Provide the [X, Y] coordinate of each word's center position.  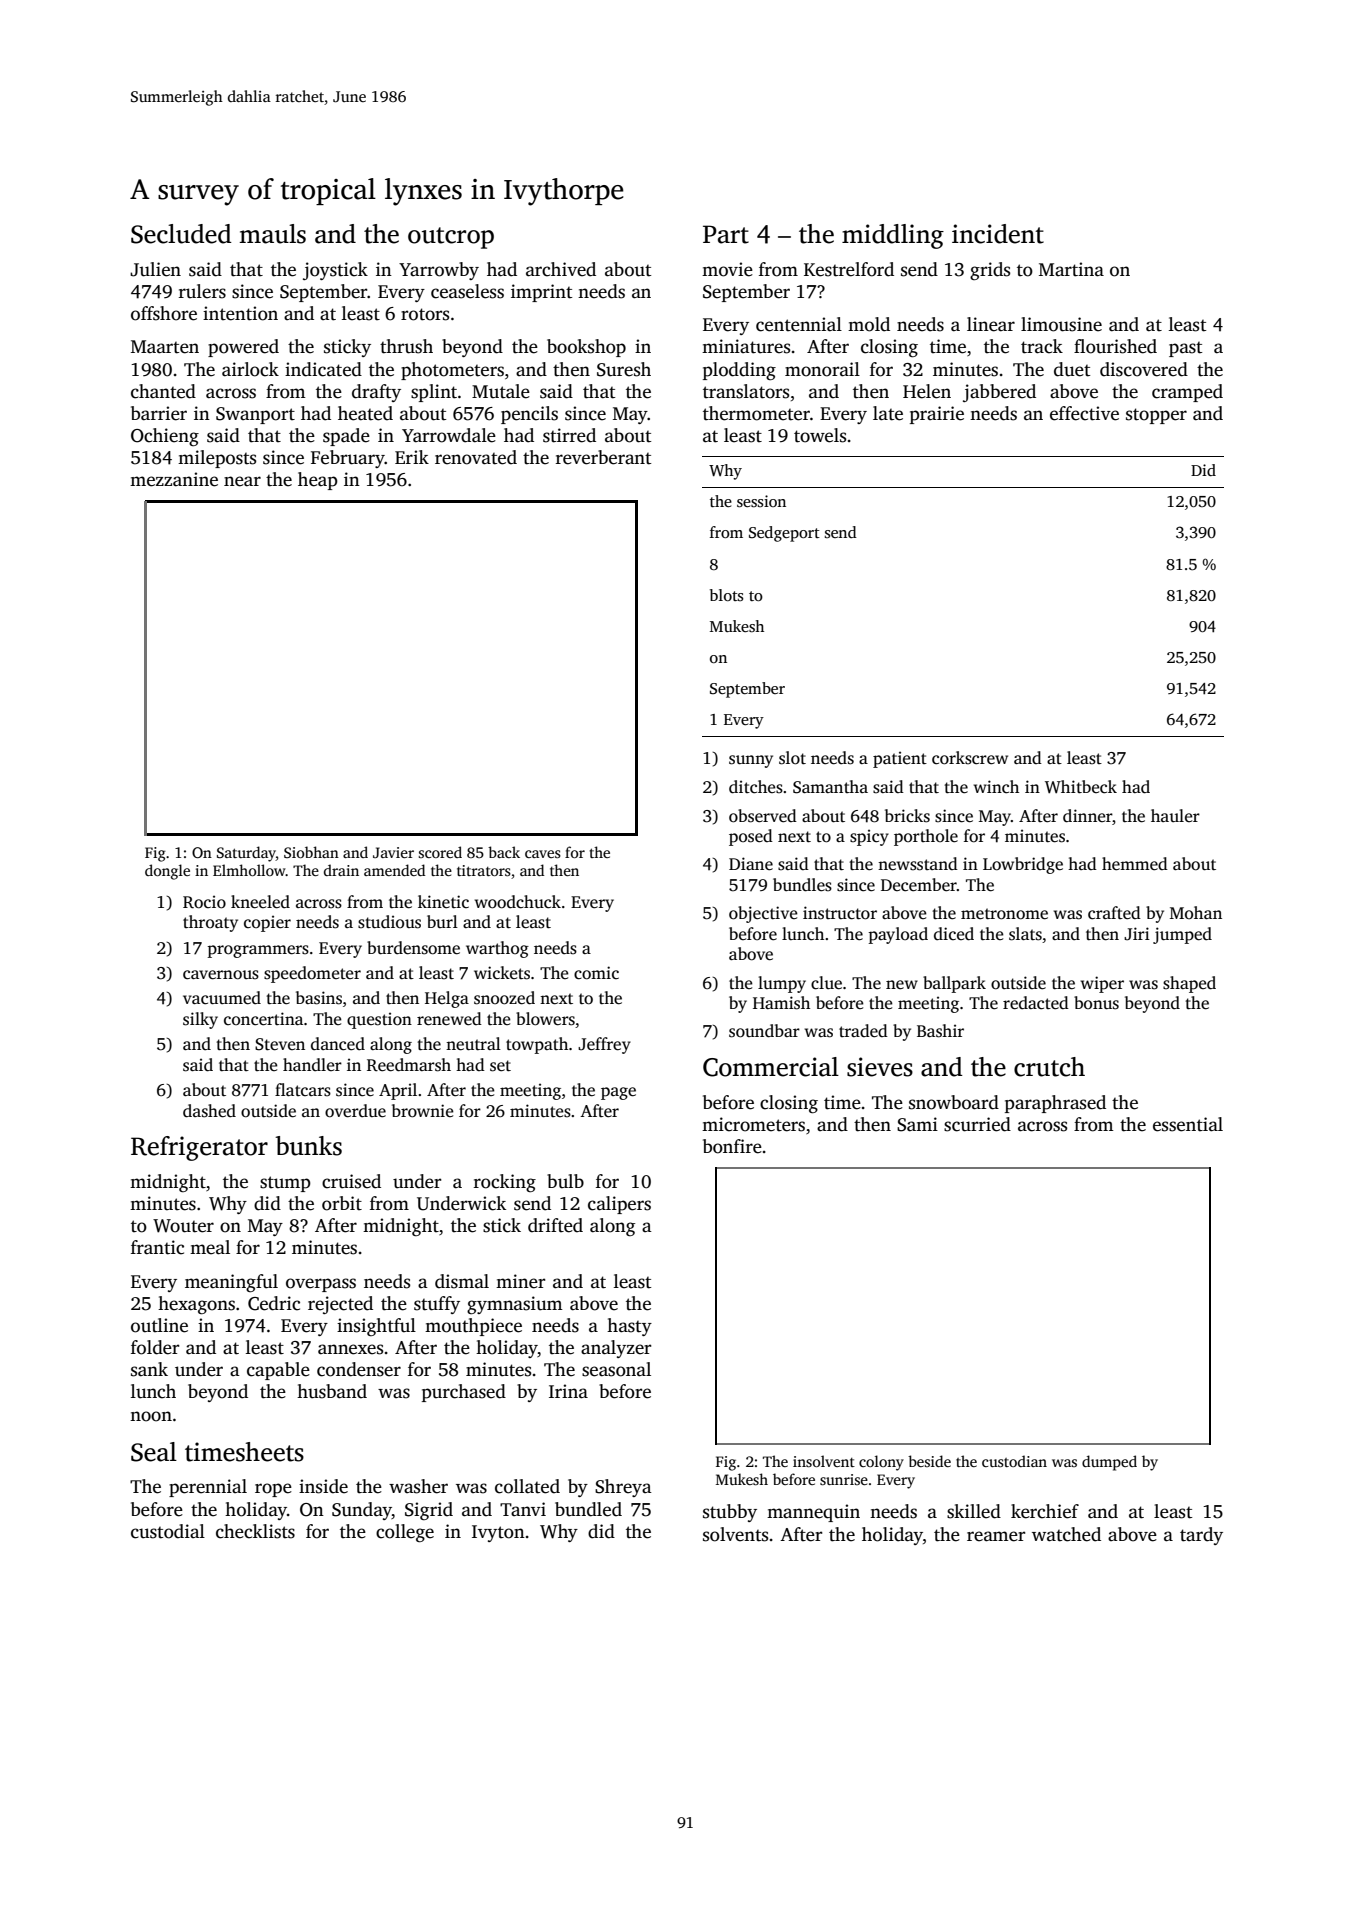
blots [727, 595]
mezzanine [174, 479]
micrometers [753, 1124]
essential [1188, 1124]
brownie [423, 1111]
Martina [1071, 269]
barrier [159, 413]
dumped [1109, 1463]
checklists [255, 1531]
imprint [541, 293]
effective [1084, 413]
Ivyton [498, 1533]
